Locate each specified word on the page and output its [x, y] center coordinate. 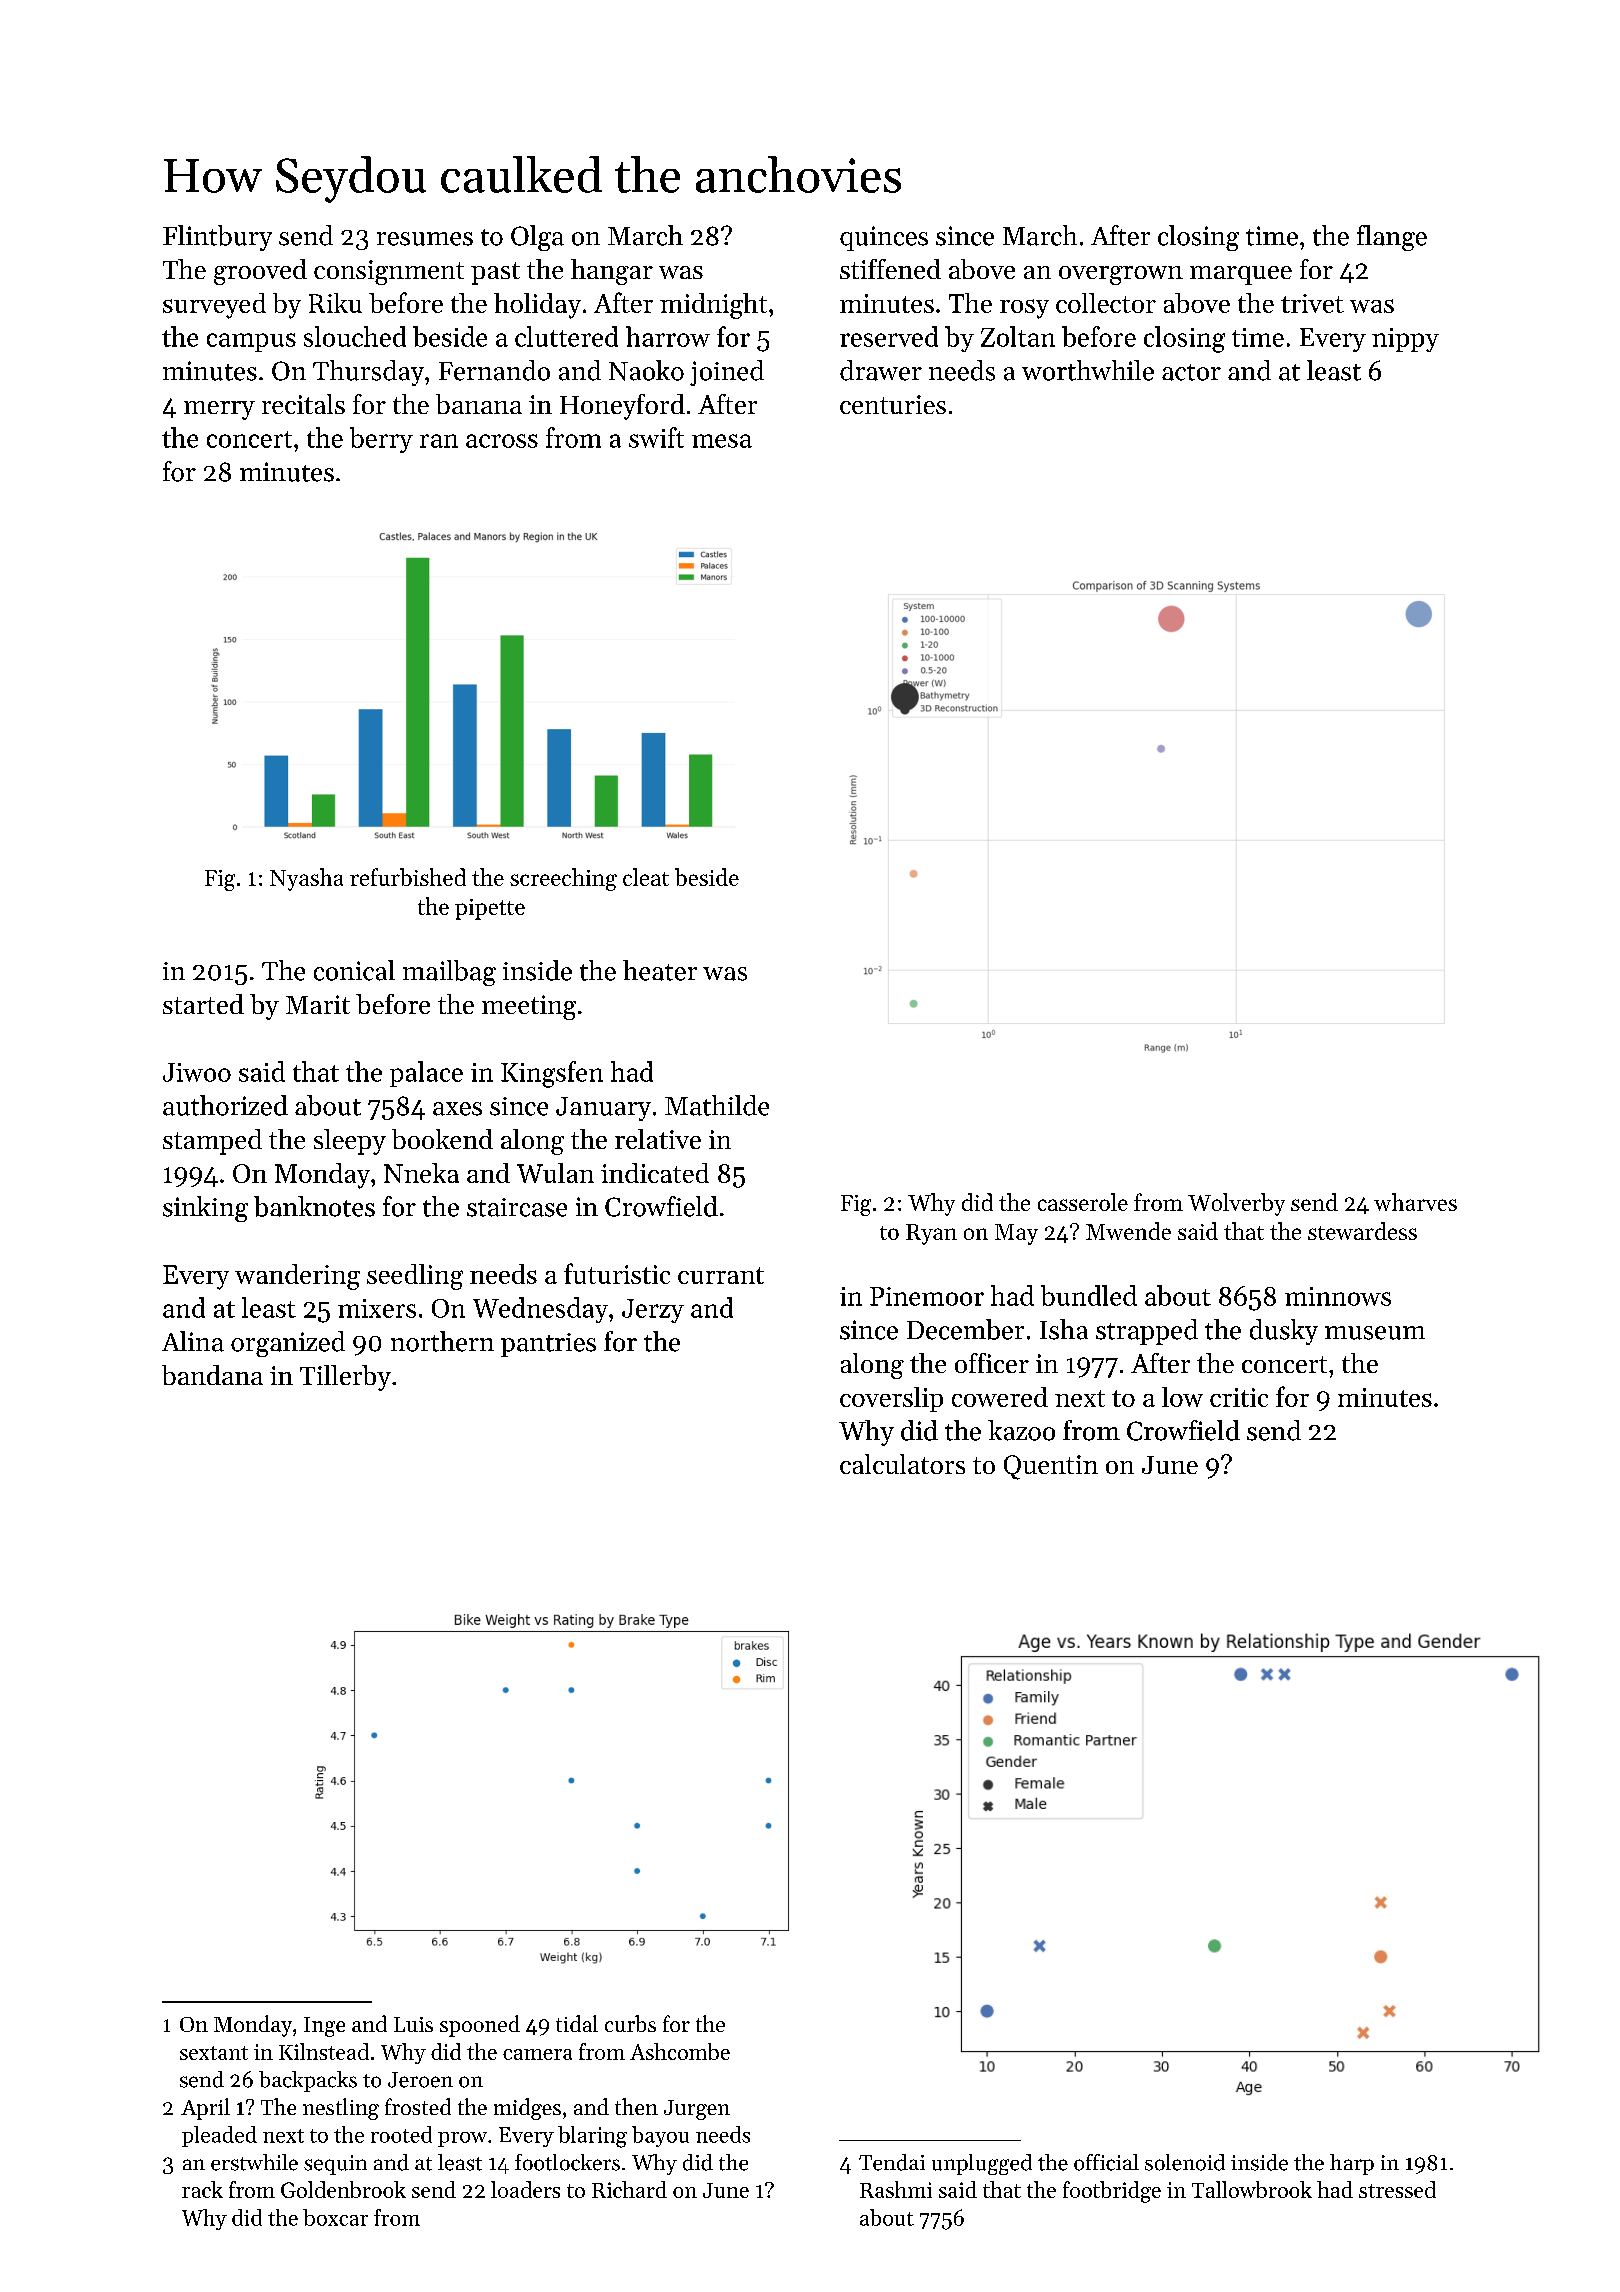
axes [457, 1109]
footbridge [1112, 2192]
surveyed [214, 306]
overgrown [1121, 275]
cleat [646, 877]
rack [202, 2189]
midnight [713, 306]
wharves [1415, 1202]
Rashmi [896, 2189]
